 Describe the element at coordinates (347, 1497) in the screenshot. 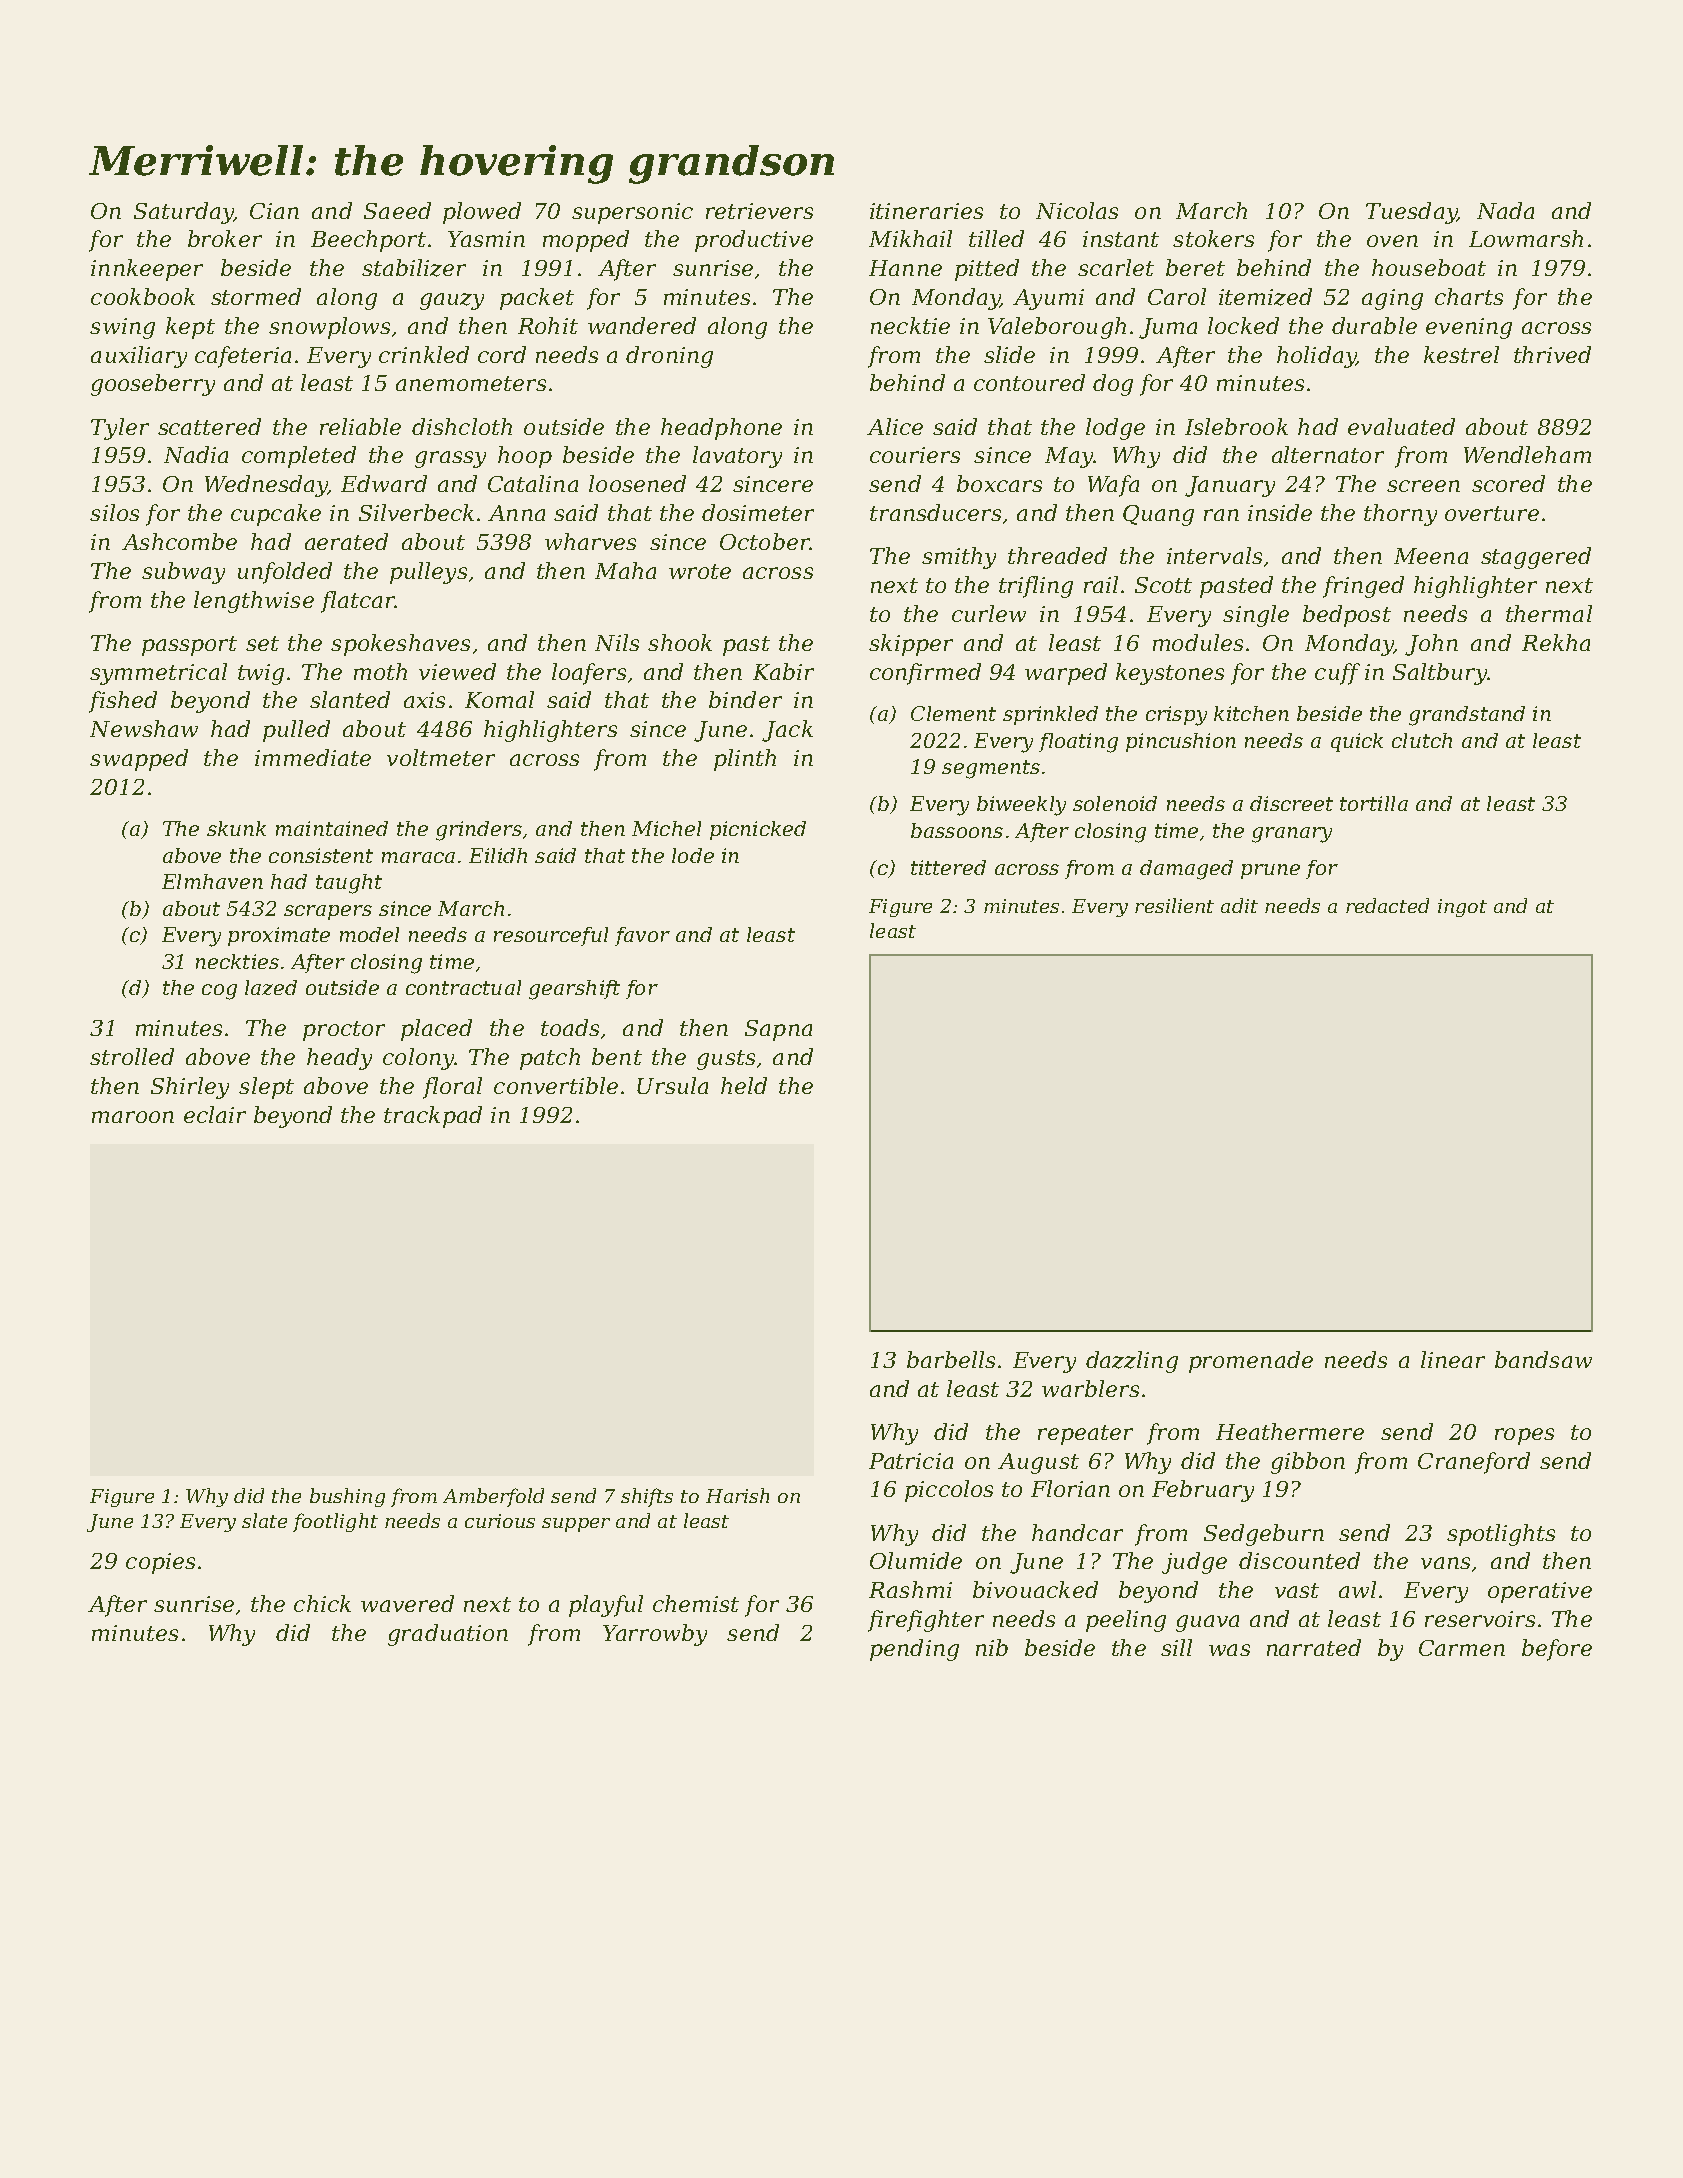

I see `bushing` at that location.
